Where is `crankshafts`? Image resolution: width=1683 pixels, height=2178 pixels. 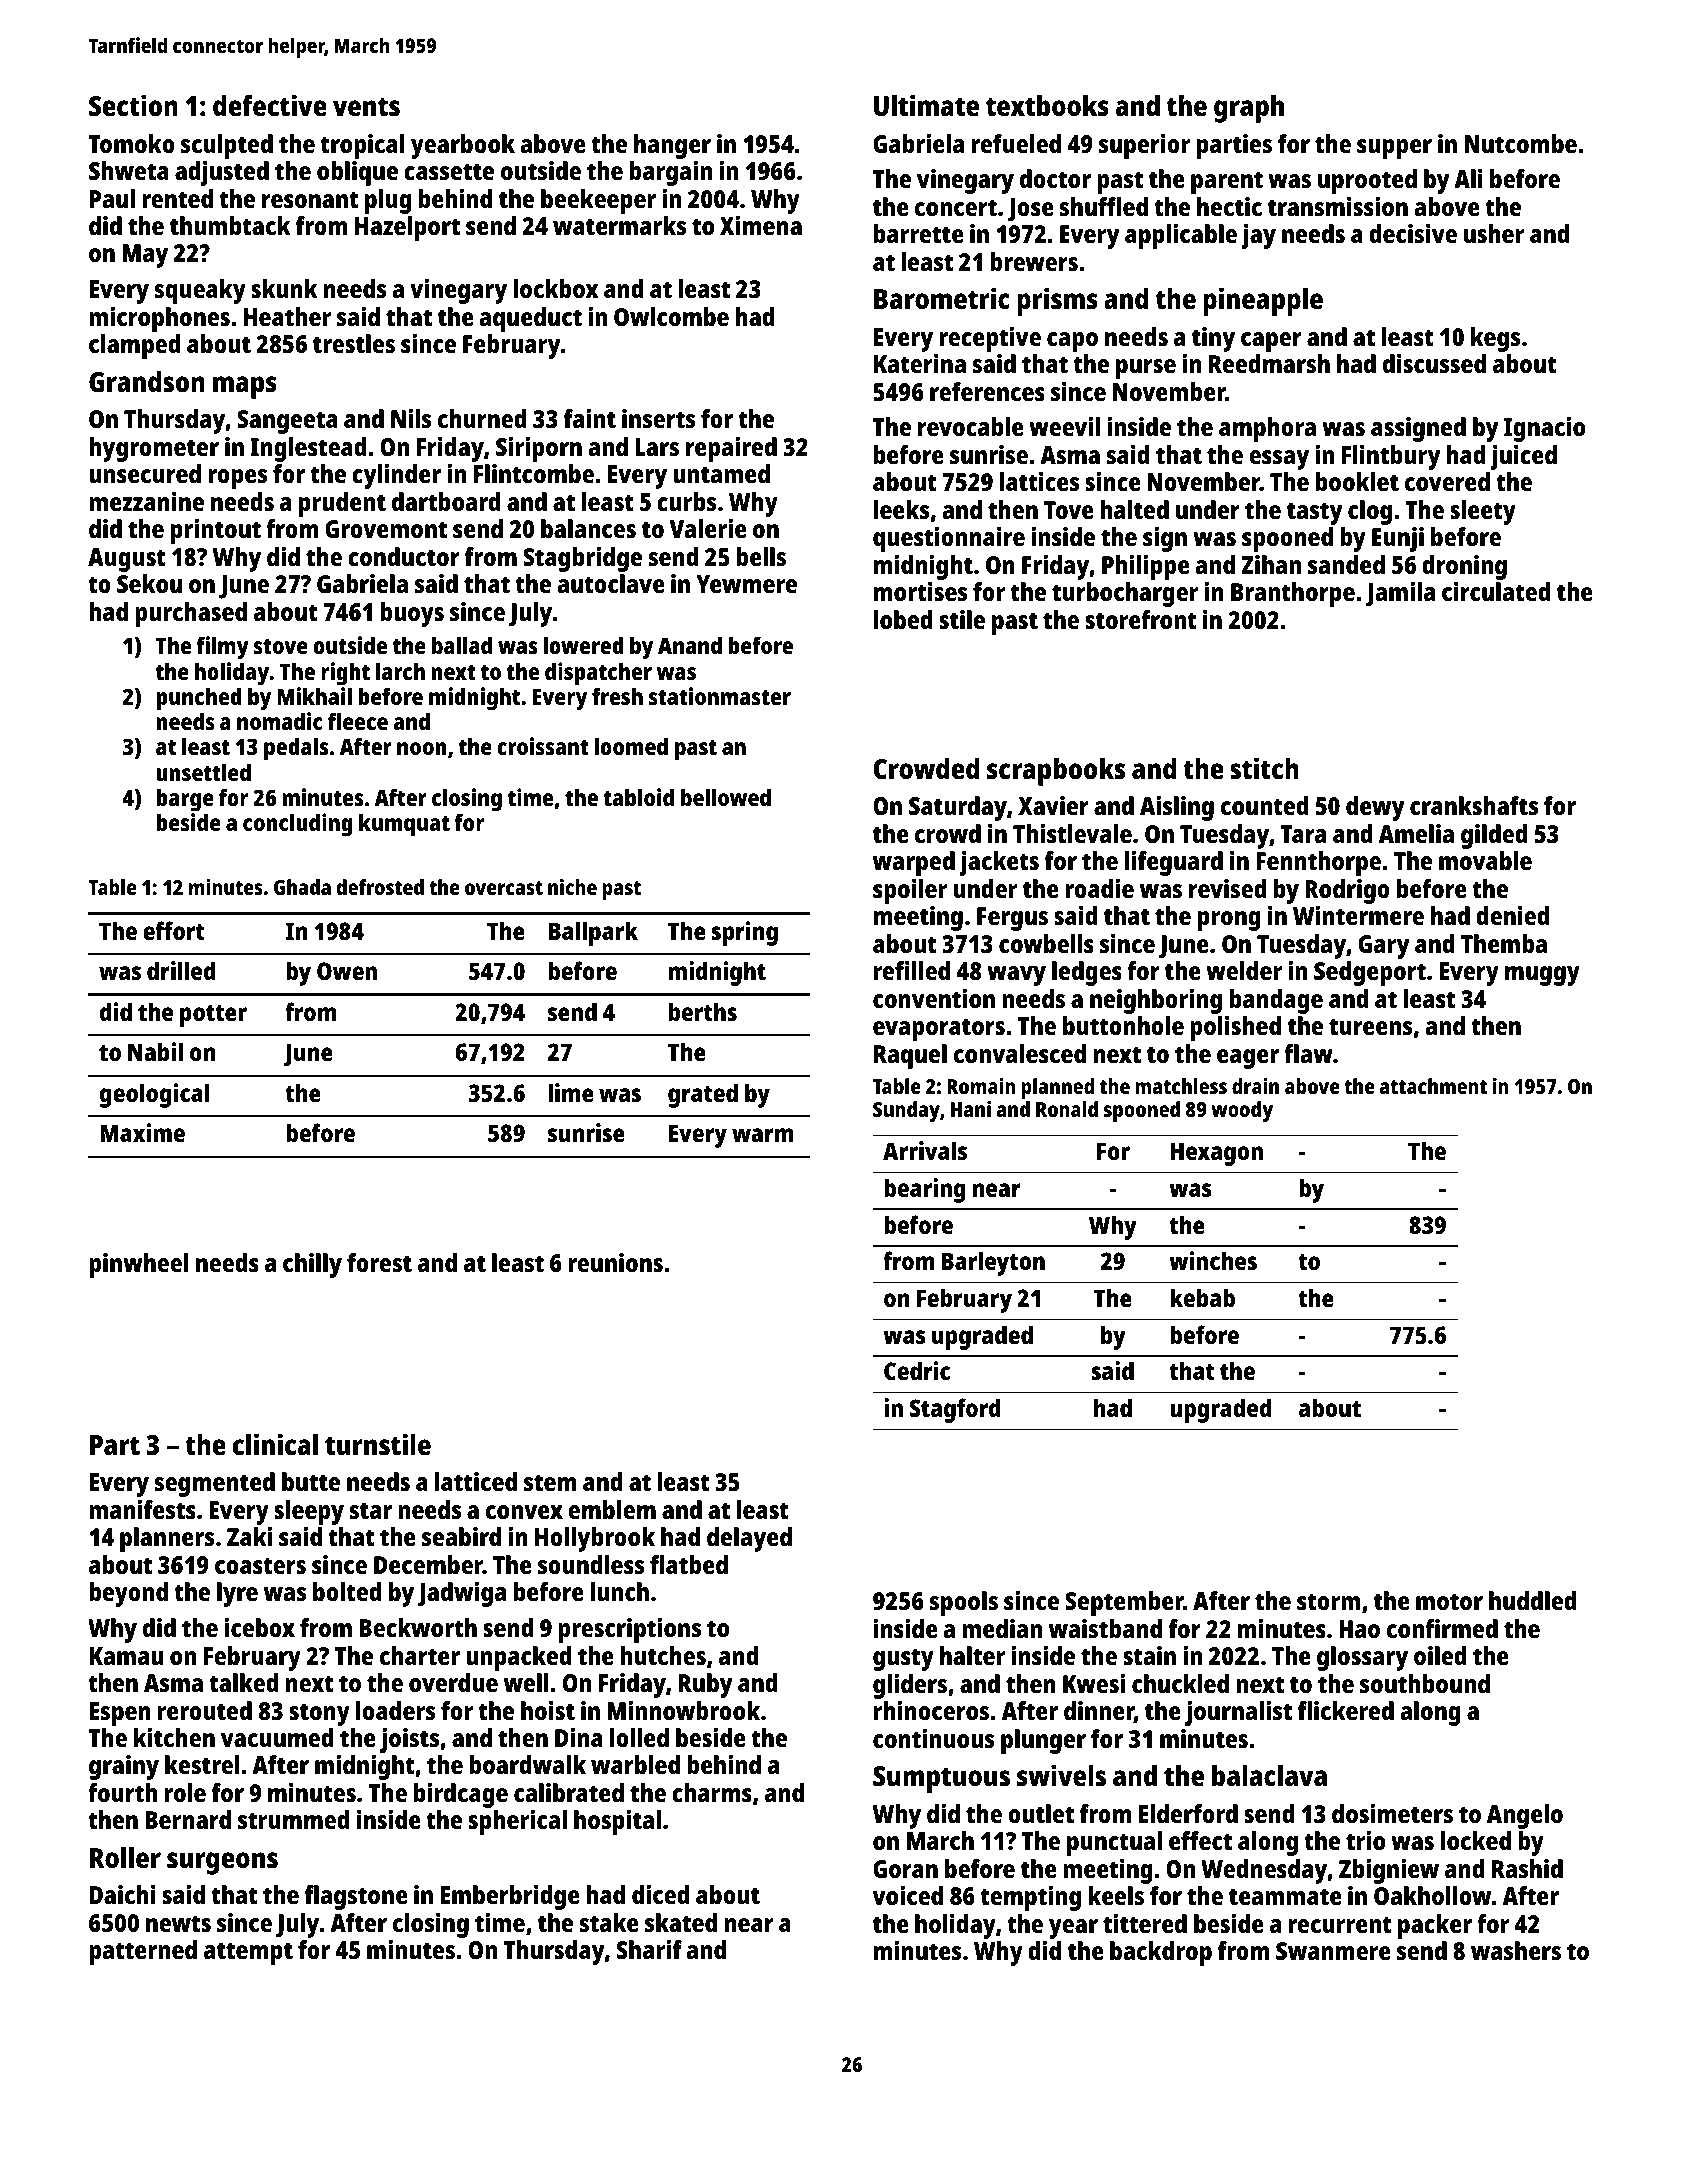 crankshafts is located at coordinates (1474, 805).
